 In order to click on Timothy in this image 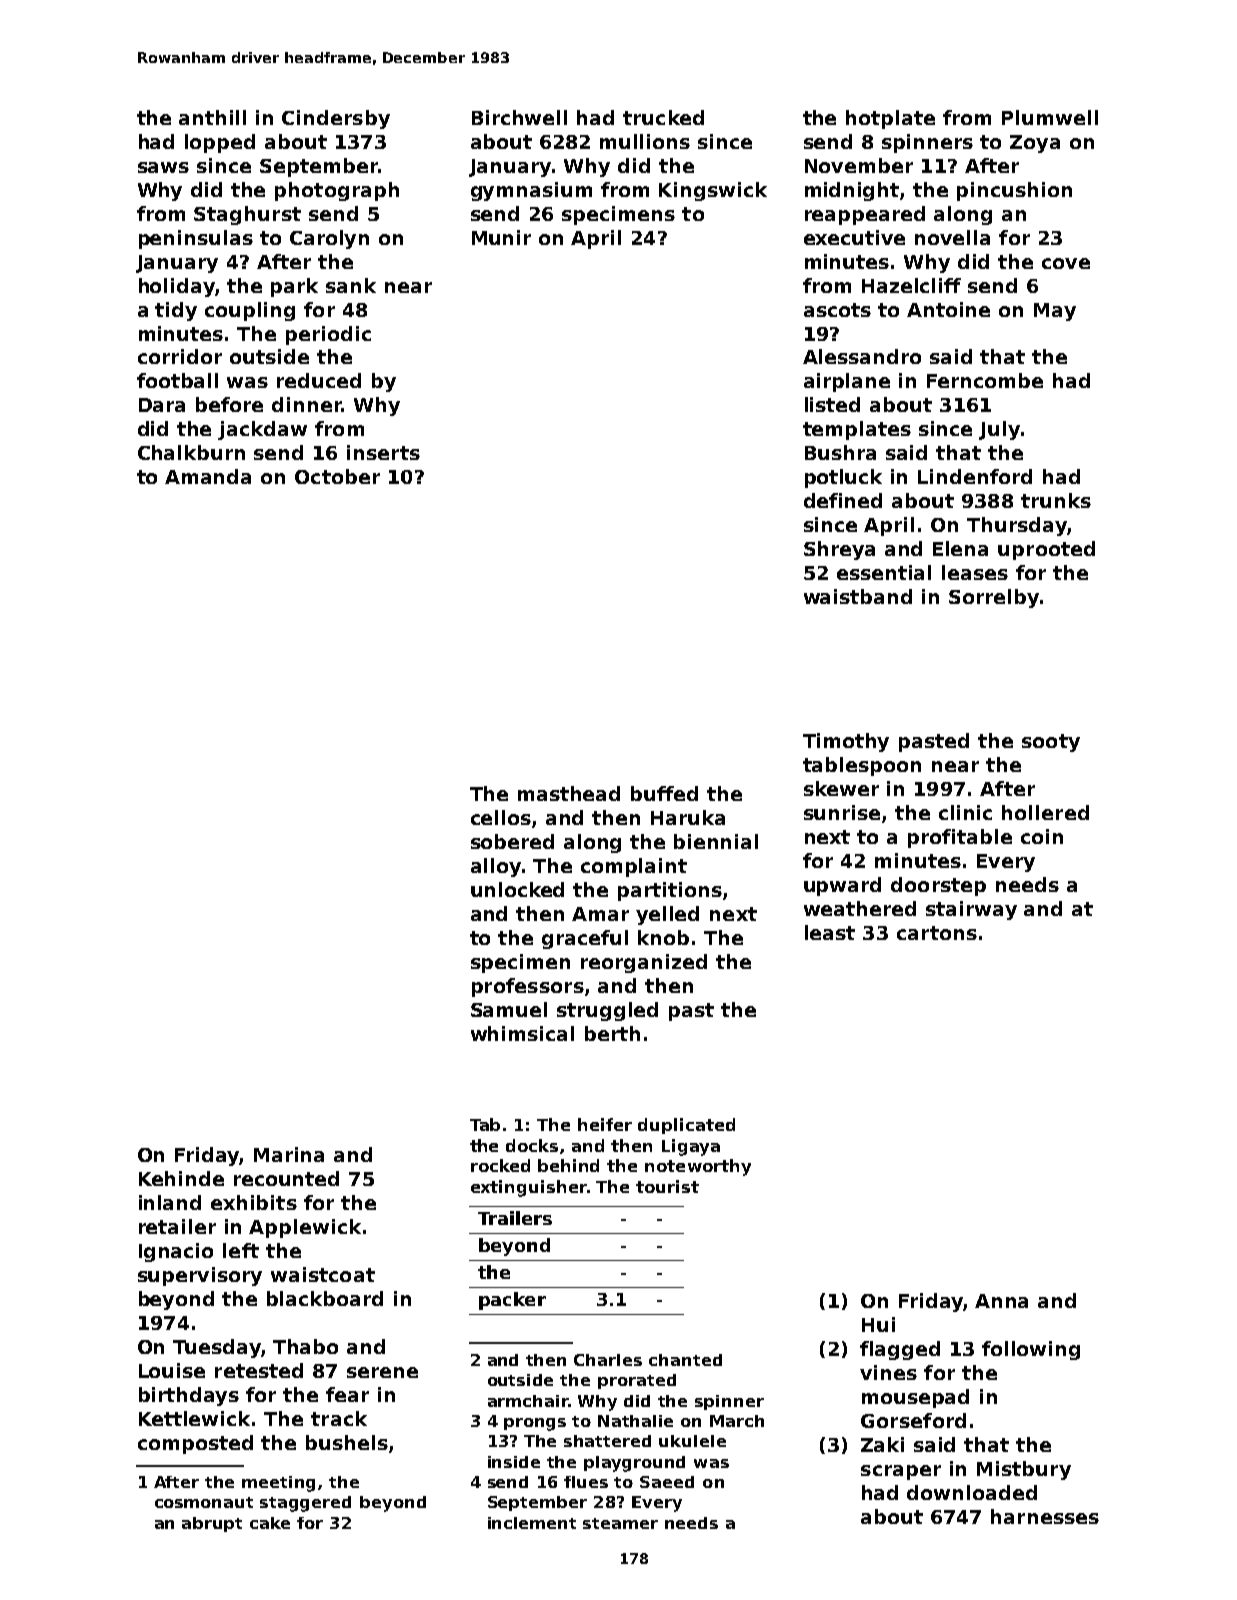, I will do `click(846, 742)`.
